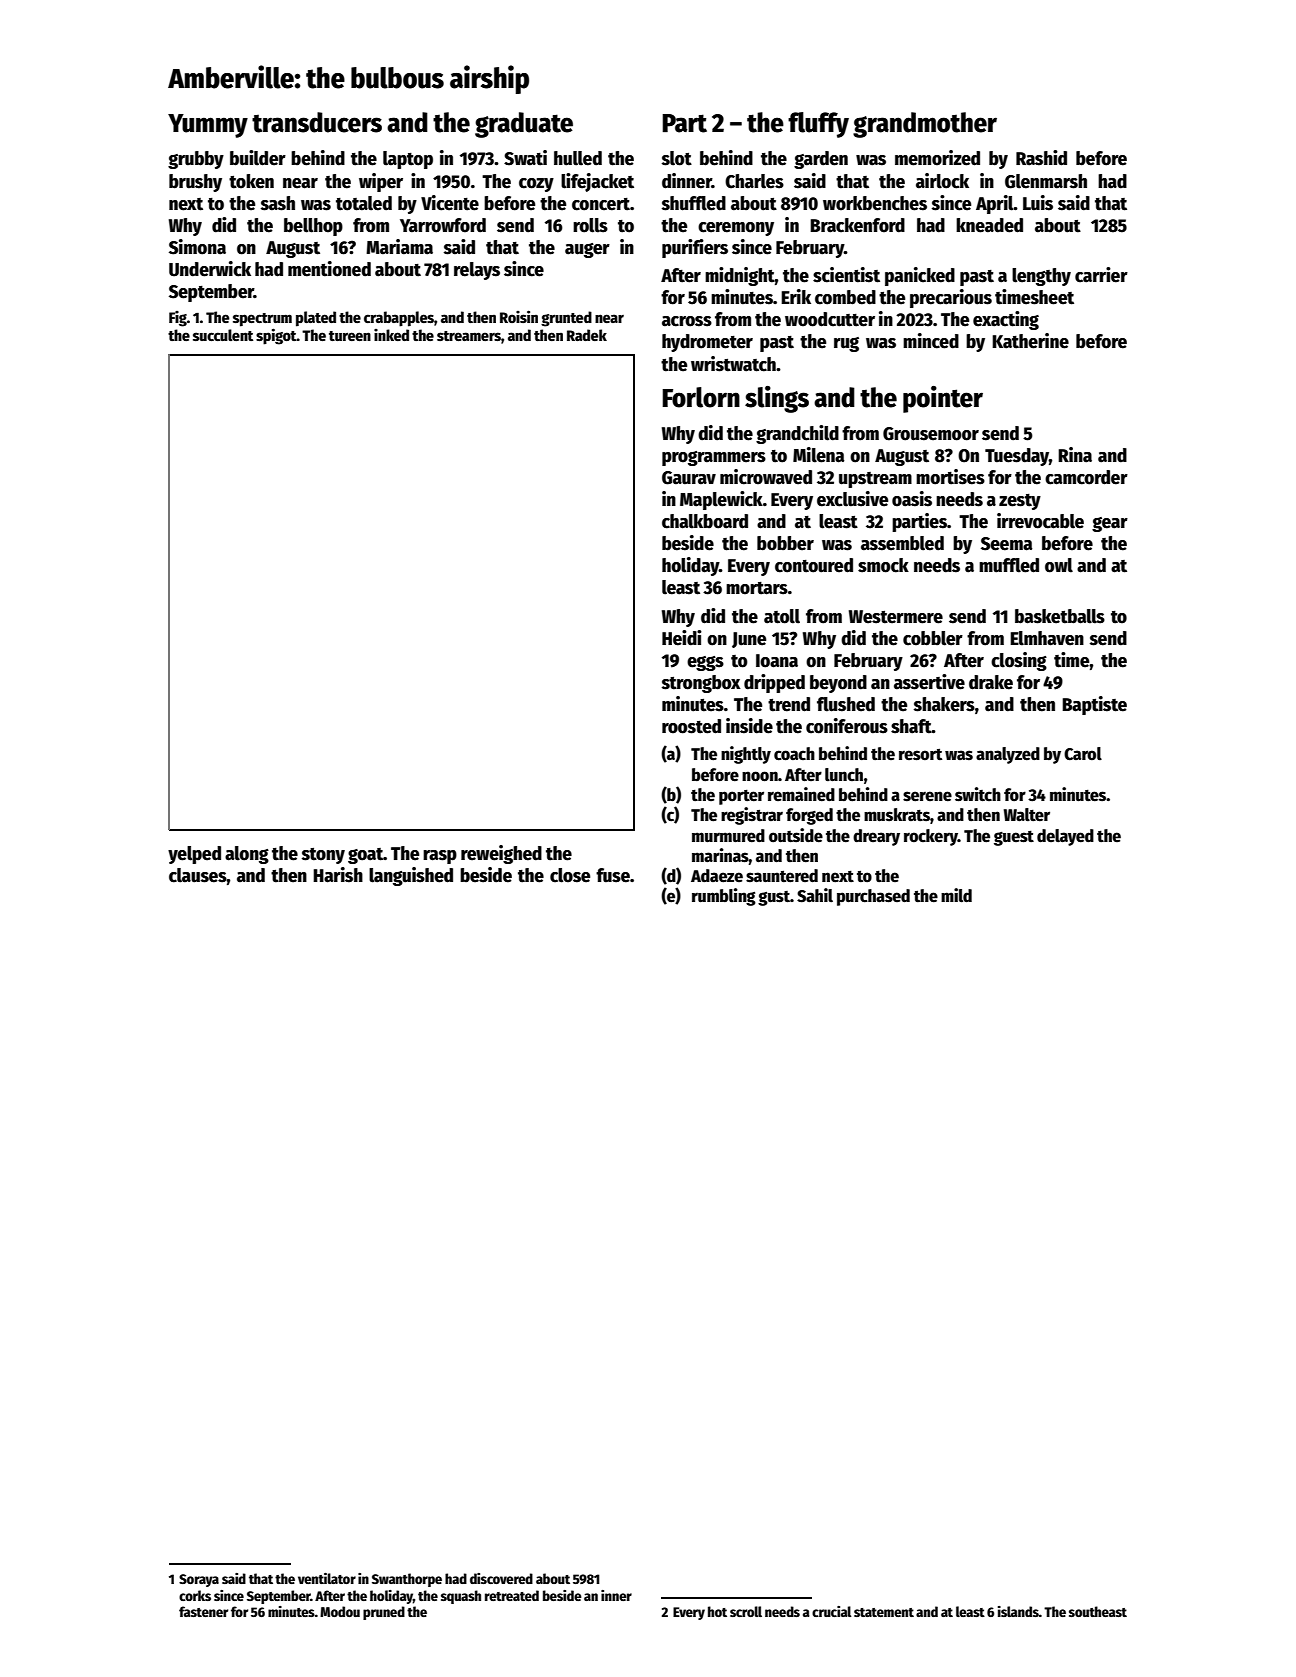 The width and height of the screenshot is (1296, 1677). Describe the element at coordinates (501, 1578) in the screenshot. I see `discovered` at that location.
